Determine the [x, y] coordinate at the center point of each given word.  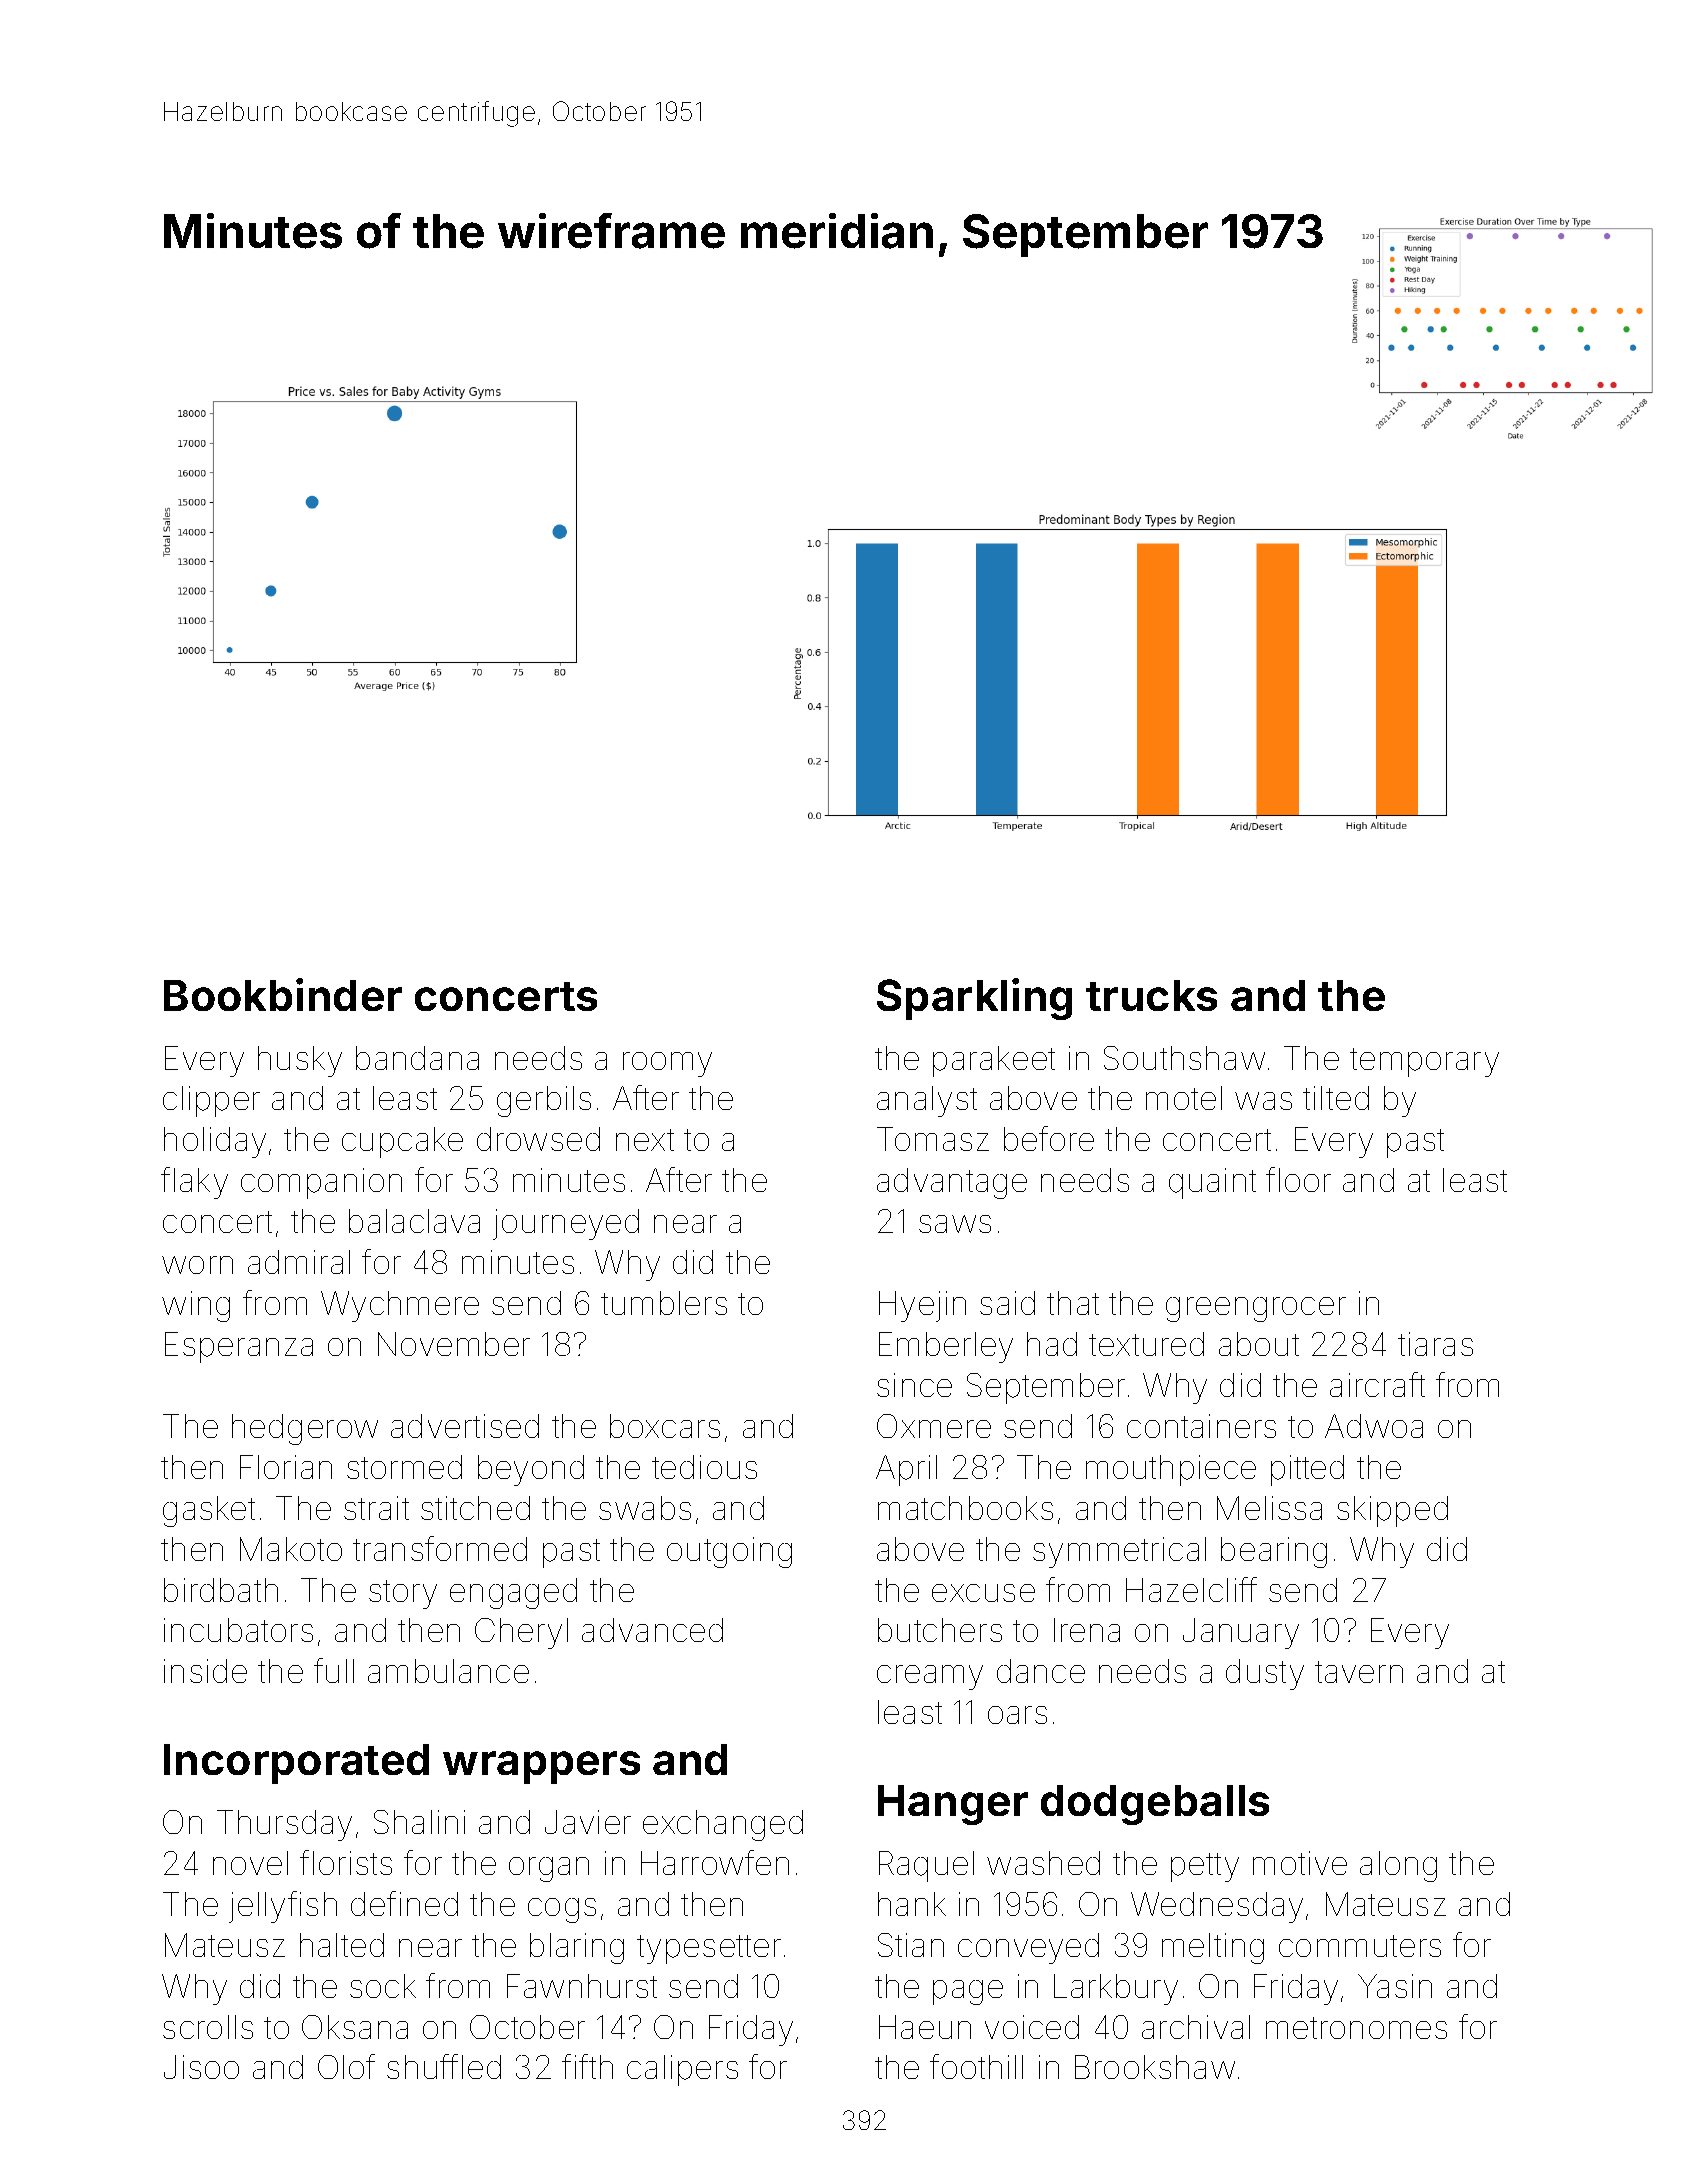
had [1052, 1344]
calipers [682, 2070]
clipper [211, 1101]
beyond [531, 1470]
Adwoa [1374, 1426]
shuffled [444, 2066]
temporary [1424, 1062]
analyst [927, 1101]
